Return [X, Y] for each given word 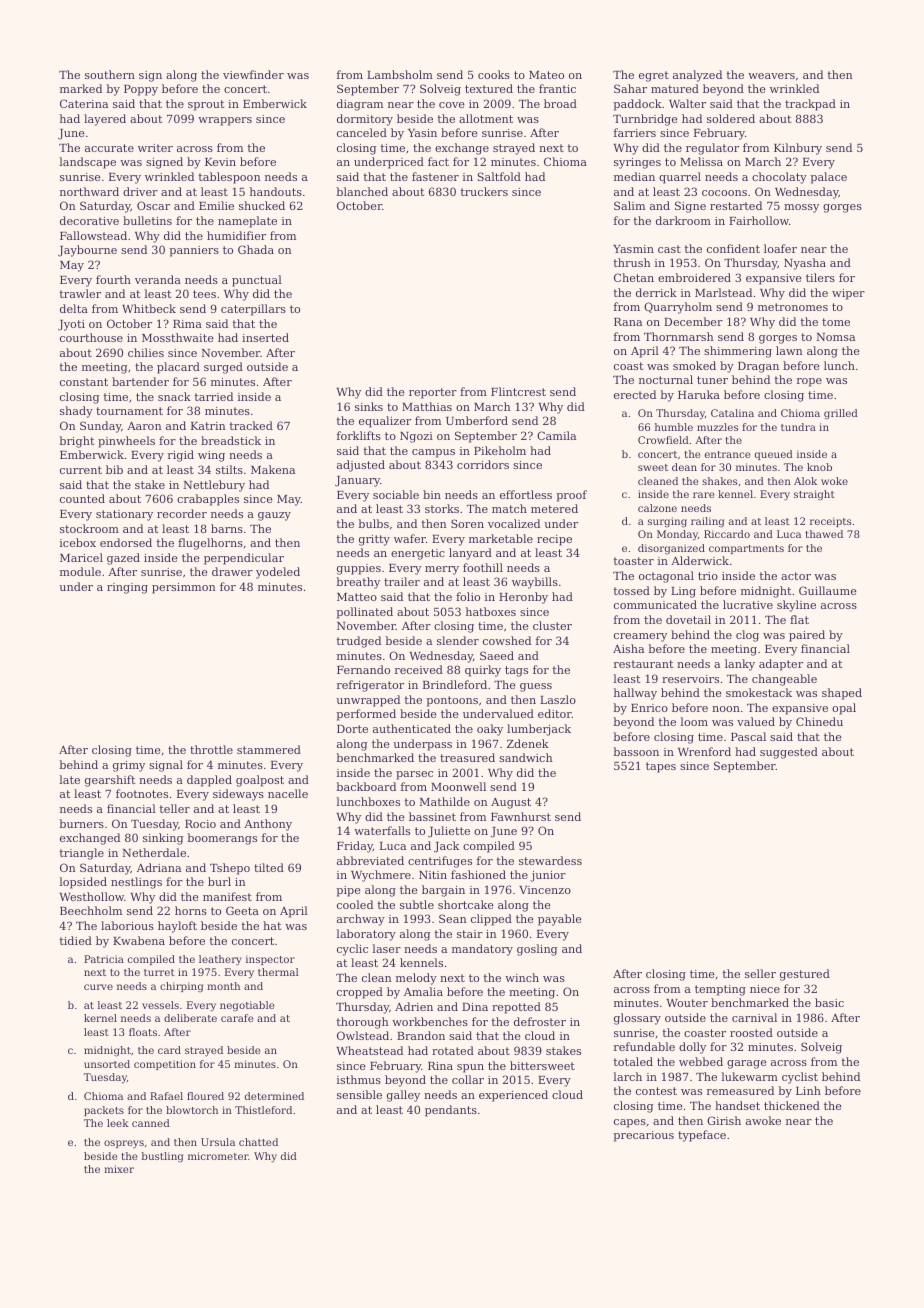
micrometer [218, 1156]
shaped [842, 694]
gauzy [274, 516]
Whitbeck [149, 308]
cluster [552, 625]
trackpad [810, 105]
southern [110, 74]
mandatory [482, 950]
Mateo [546, 75]
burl [219, 881]
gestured [805, 975]
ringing [127, 588]
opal [844, 709]
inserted [265, 337]
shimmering [738, 352]
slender [458, 640]
